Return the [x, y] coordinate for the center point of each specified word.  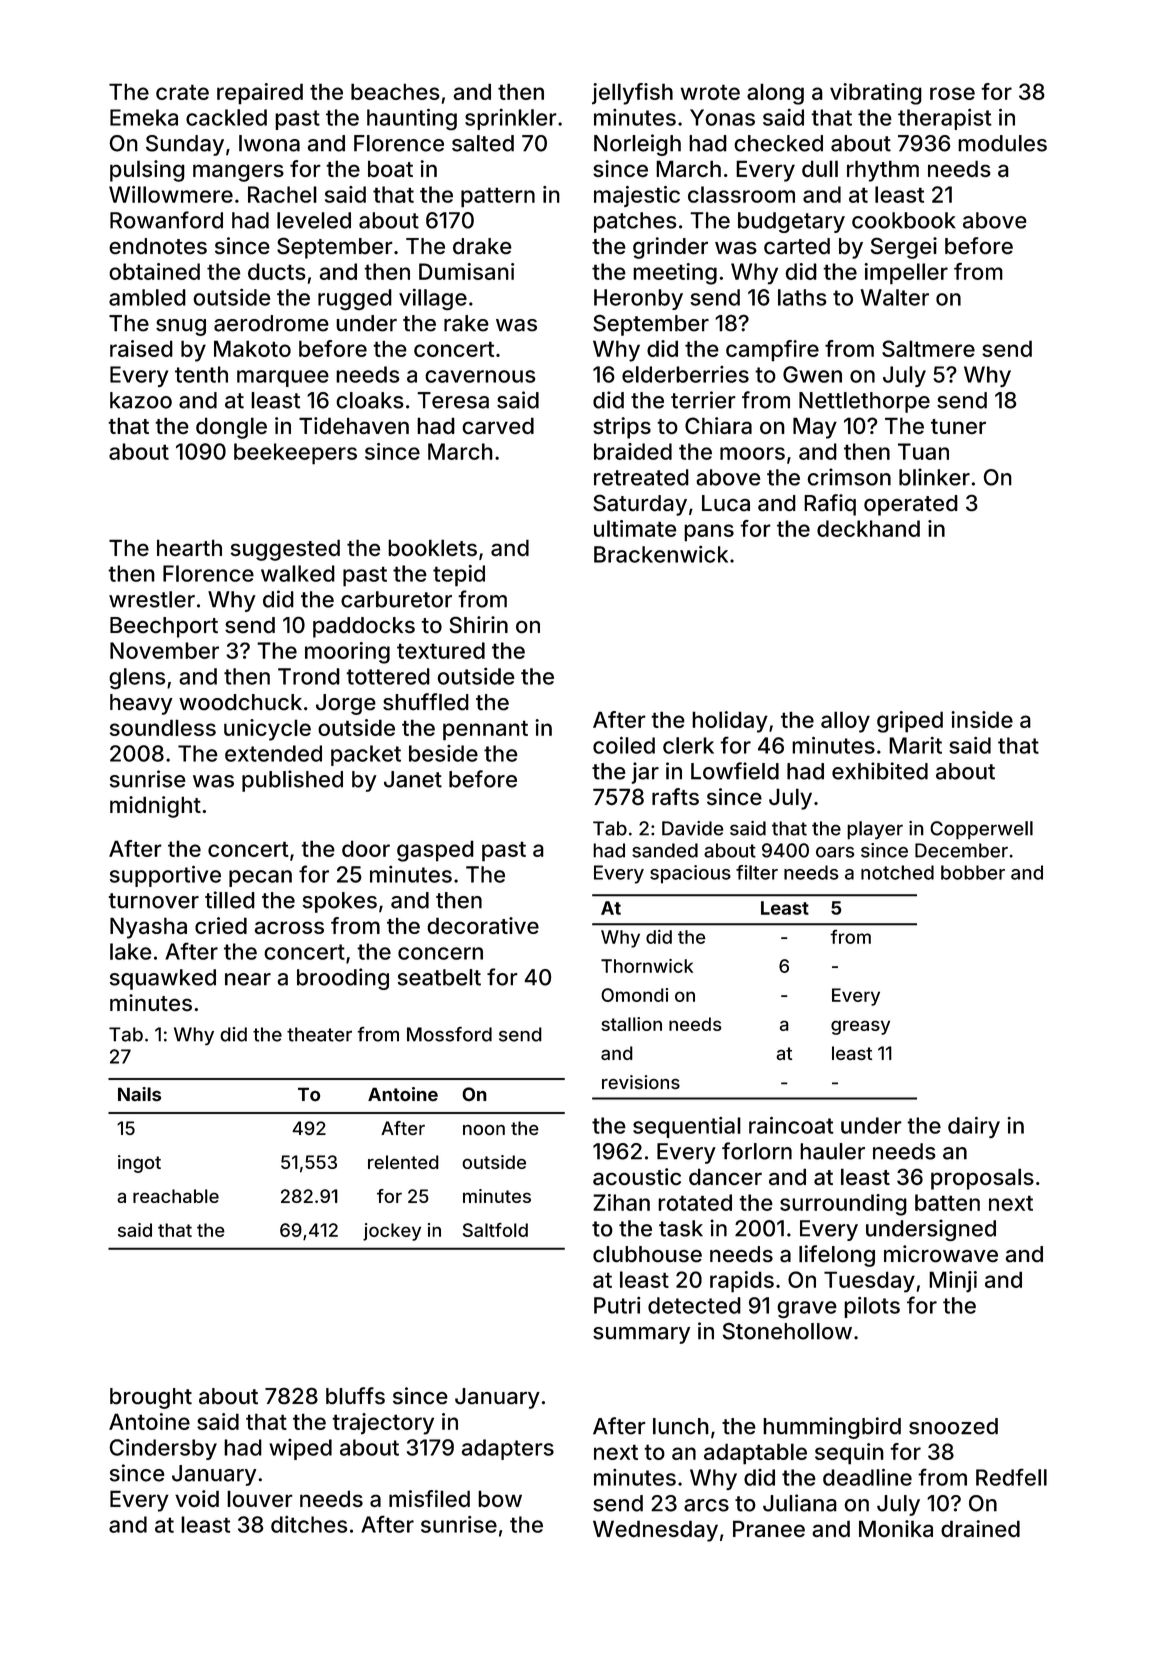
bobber [973, 872]
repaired [260, 94]
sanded [665, 850]
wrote [710, 92]
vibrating [876, 94]
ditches [309, 1524]
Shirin [478, 625]
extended [273, 753]
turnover [153, 901]
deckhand [868, 528]
